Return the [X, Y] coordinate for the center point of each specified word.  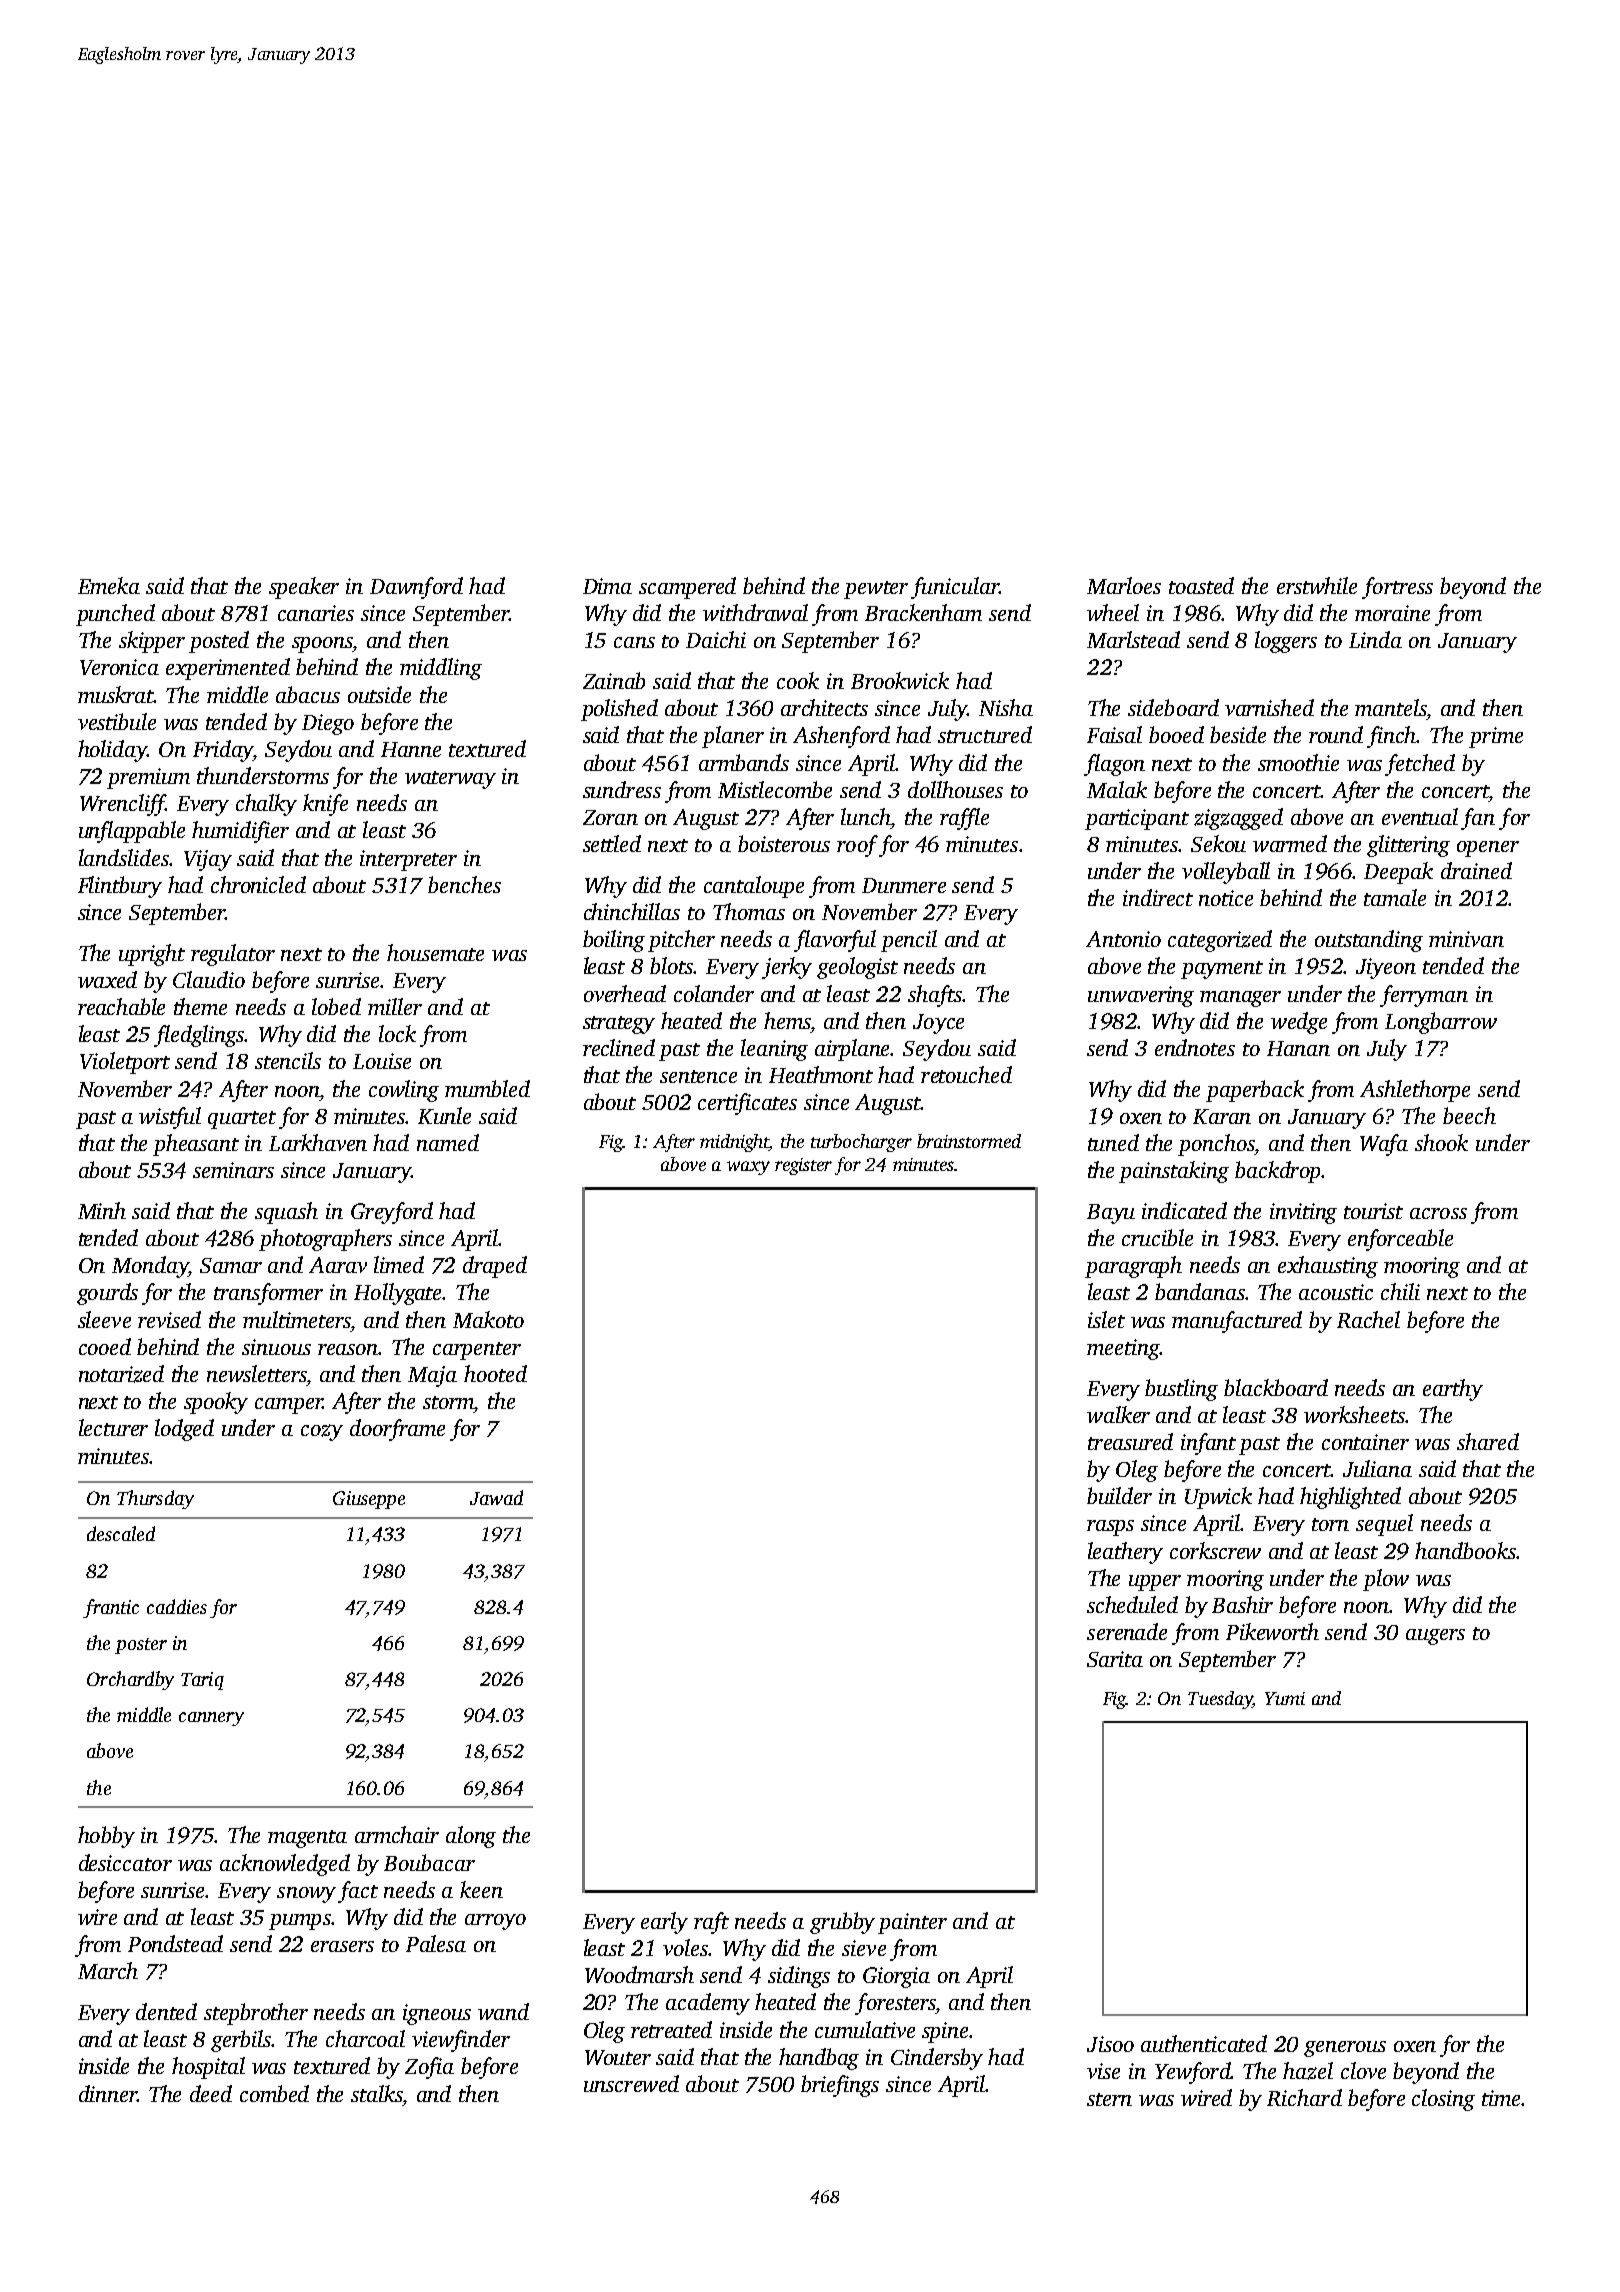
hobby [106, 1837]
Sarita [1115, 1659]
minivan [1466, 939]
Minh [102, 1210]
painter [912, 1923]
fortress [1397, 588]
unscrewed [631, 2083]
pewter [876, 590]
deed [211, 2093]
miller [395, 1006]
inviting [1303, 1213]
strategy [619, 1025]
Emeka [109, 585]
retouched [966, 1074]
